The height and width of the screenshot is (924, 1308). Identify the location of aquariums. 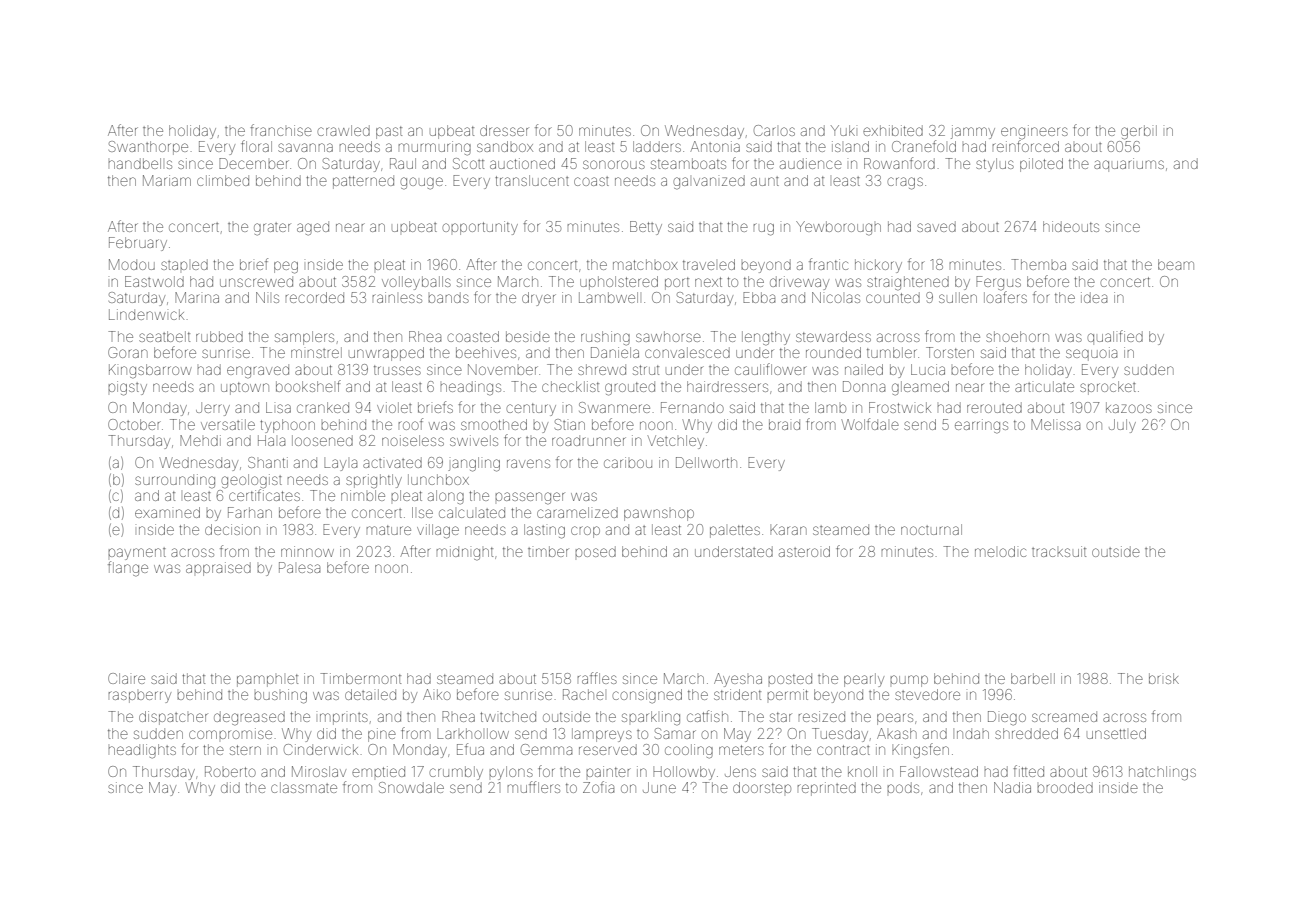
(1129, 165).
